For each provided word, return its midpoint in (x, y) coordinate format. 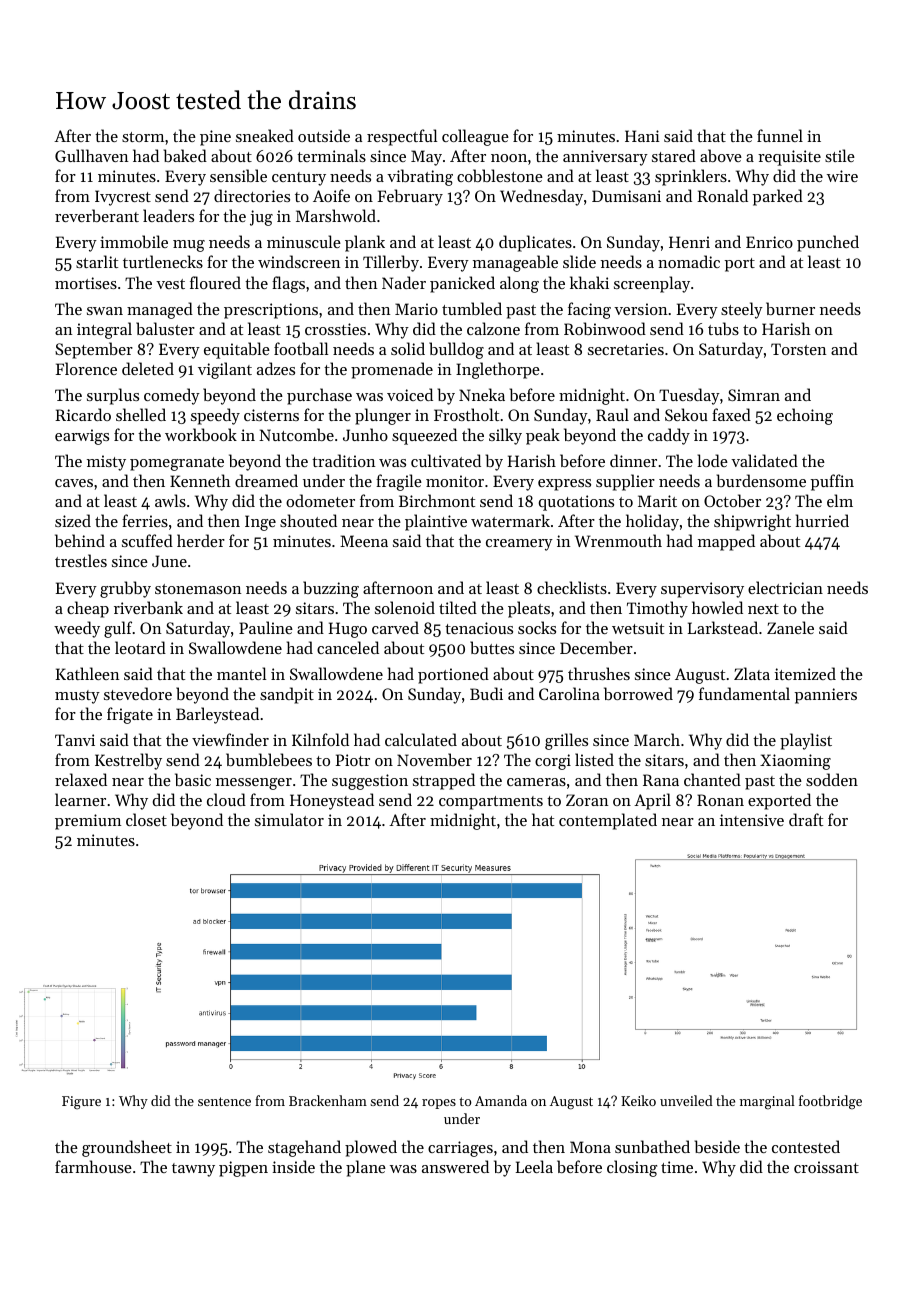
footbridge (830, 1102)
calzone (493, 328)
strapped (444, 781)
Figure (81, 1103)
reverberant (97, 215)
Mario (416, 309)
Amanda (501, 1100)
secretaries (626, 349)
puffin (832, 482)
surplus (113, 396)
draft (806, 819)
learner (80, 799)
